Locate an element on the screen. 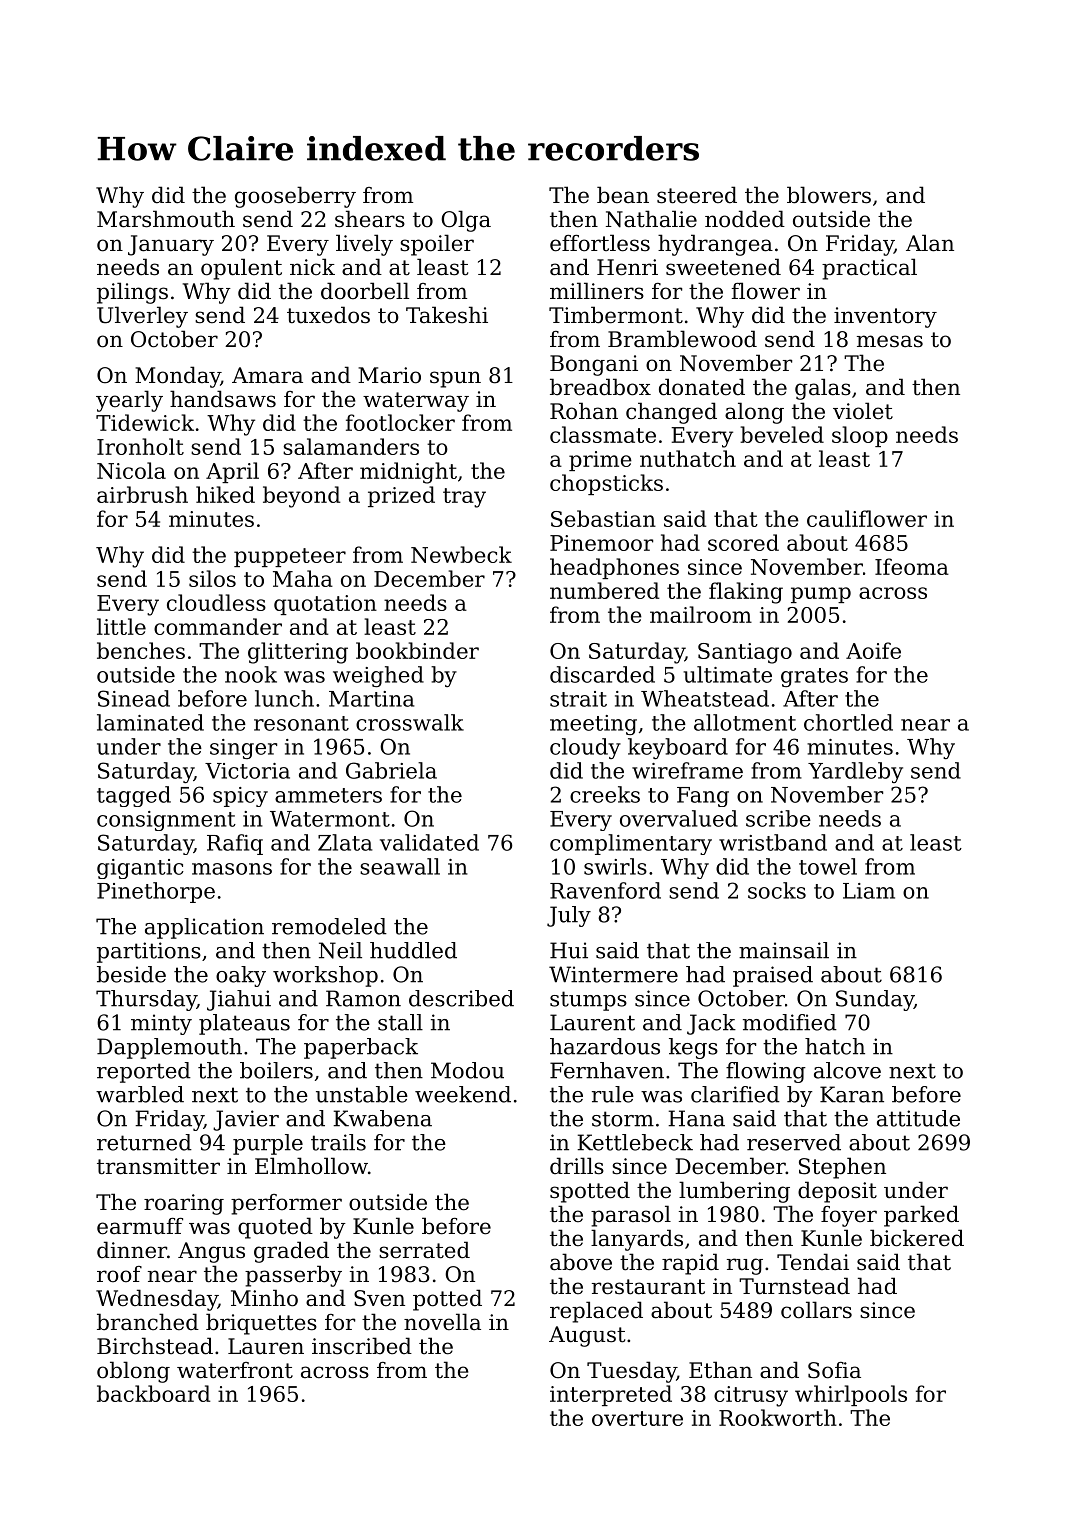 The width and height of the screenshot is (1068, 1517). rug is located at coordinates (745, 1266).
